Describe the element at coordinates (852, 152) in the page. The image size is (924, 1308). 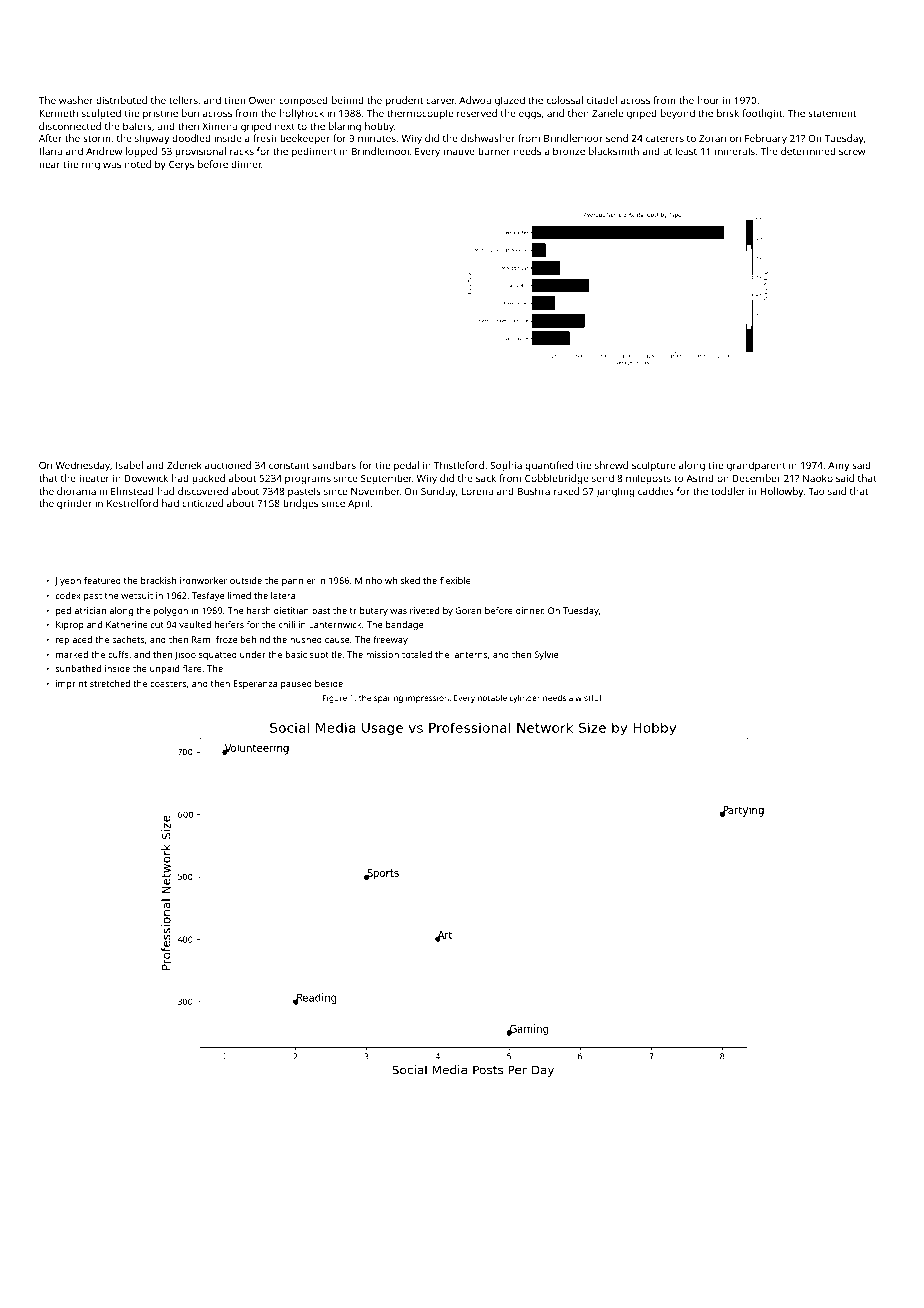
I see `screw` at that location.
